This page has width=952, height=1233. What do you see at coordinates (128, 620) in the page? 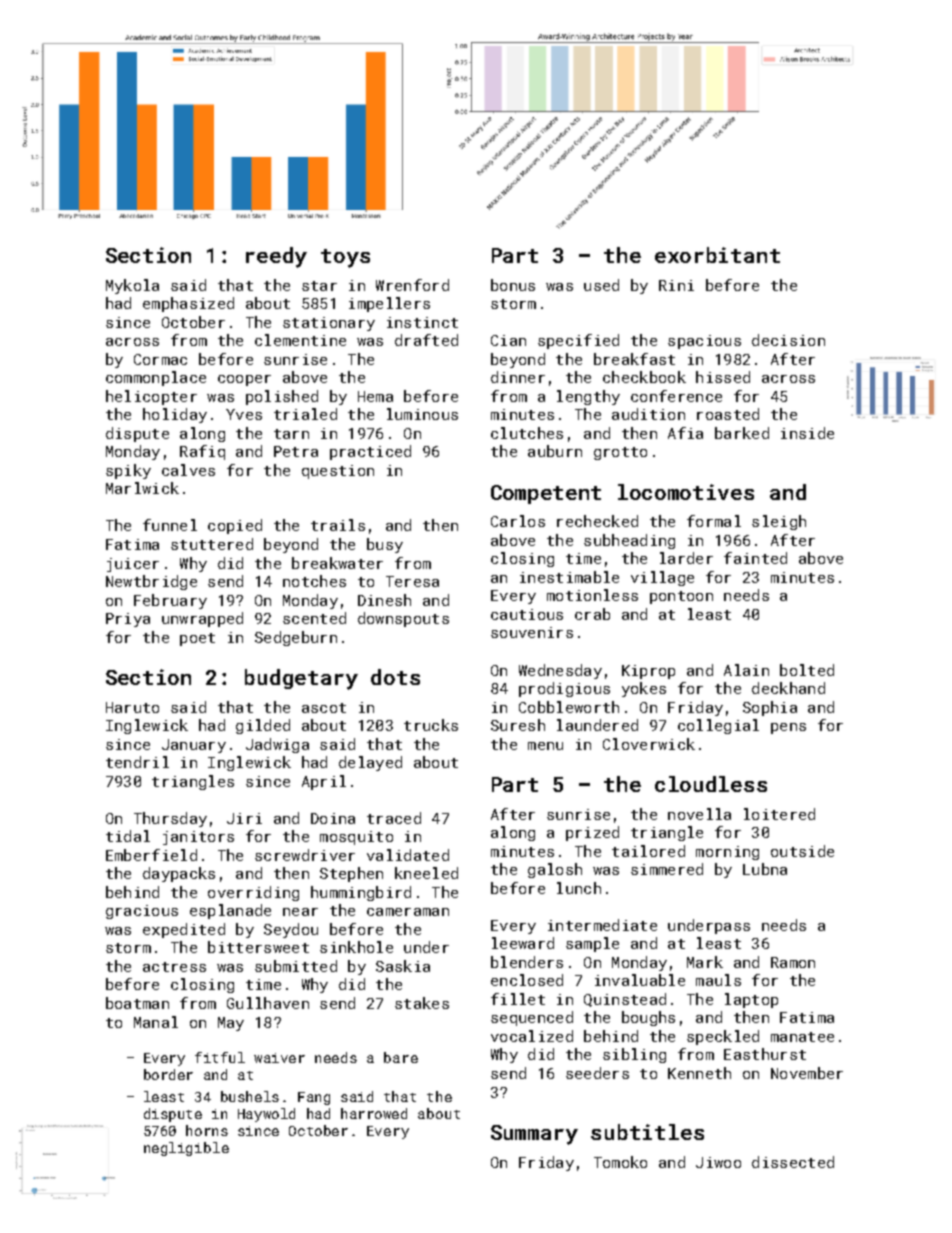
I see `Priya` at bounding box center [128, 620].
